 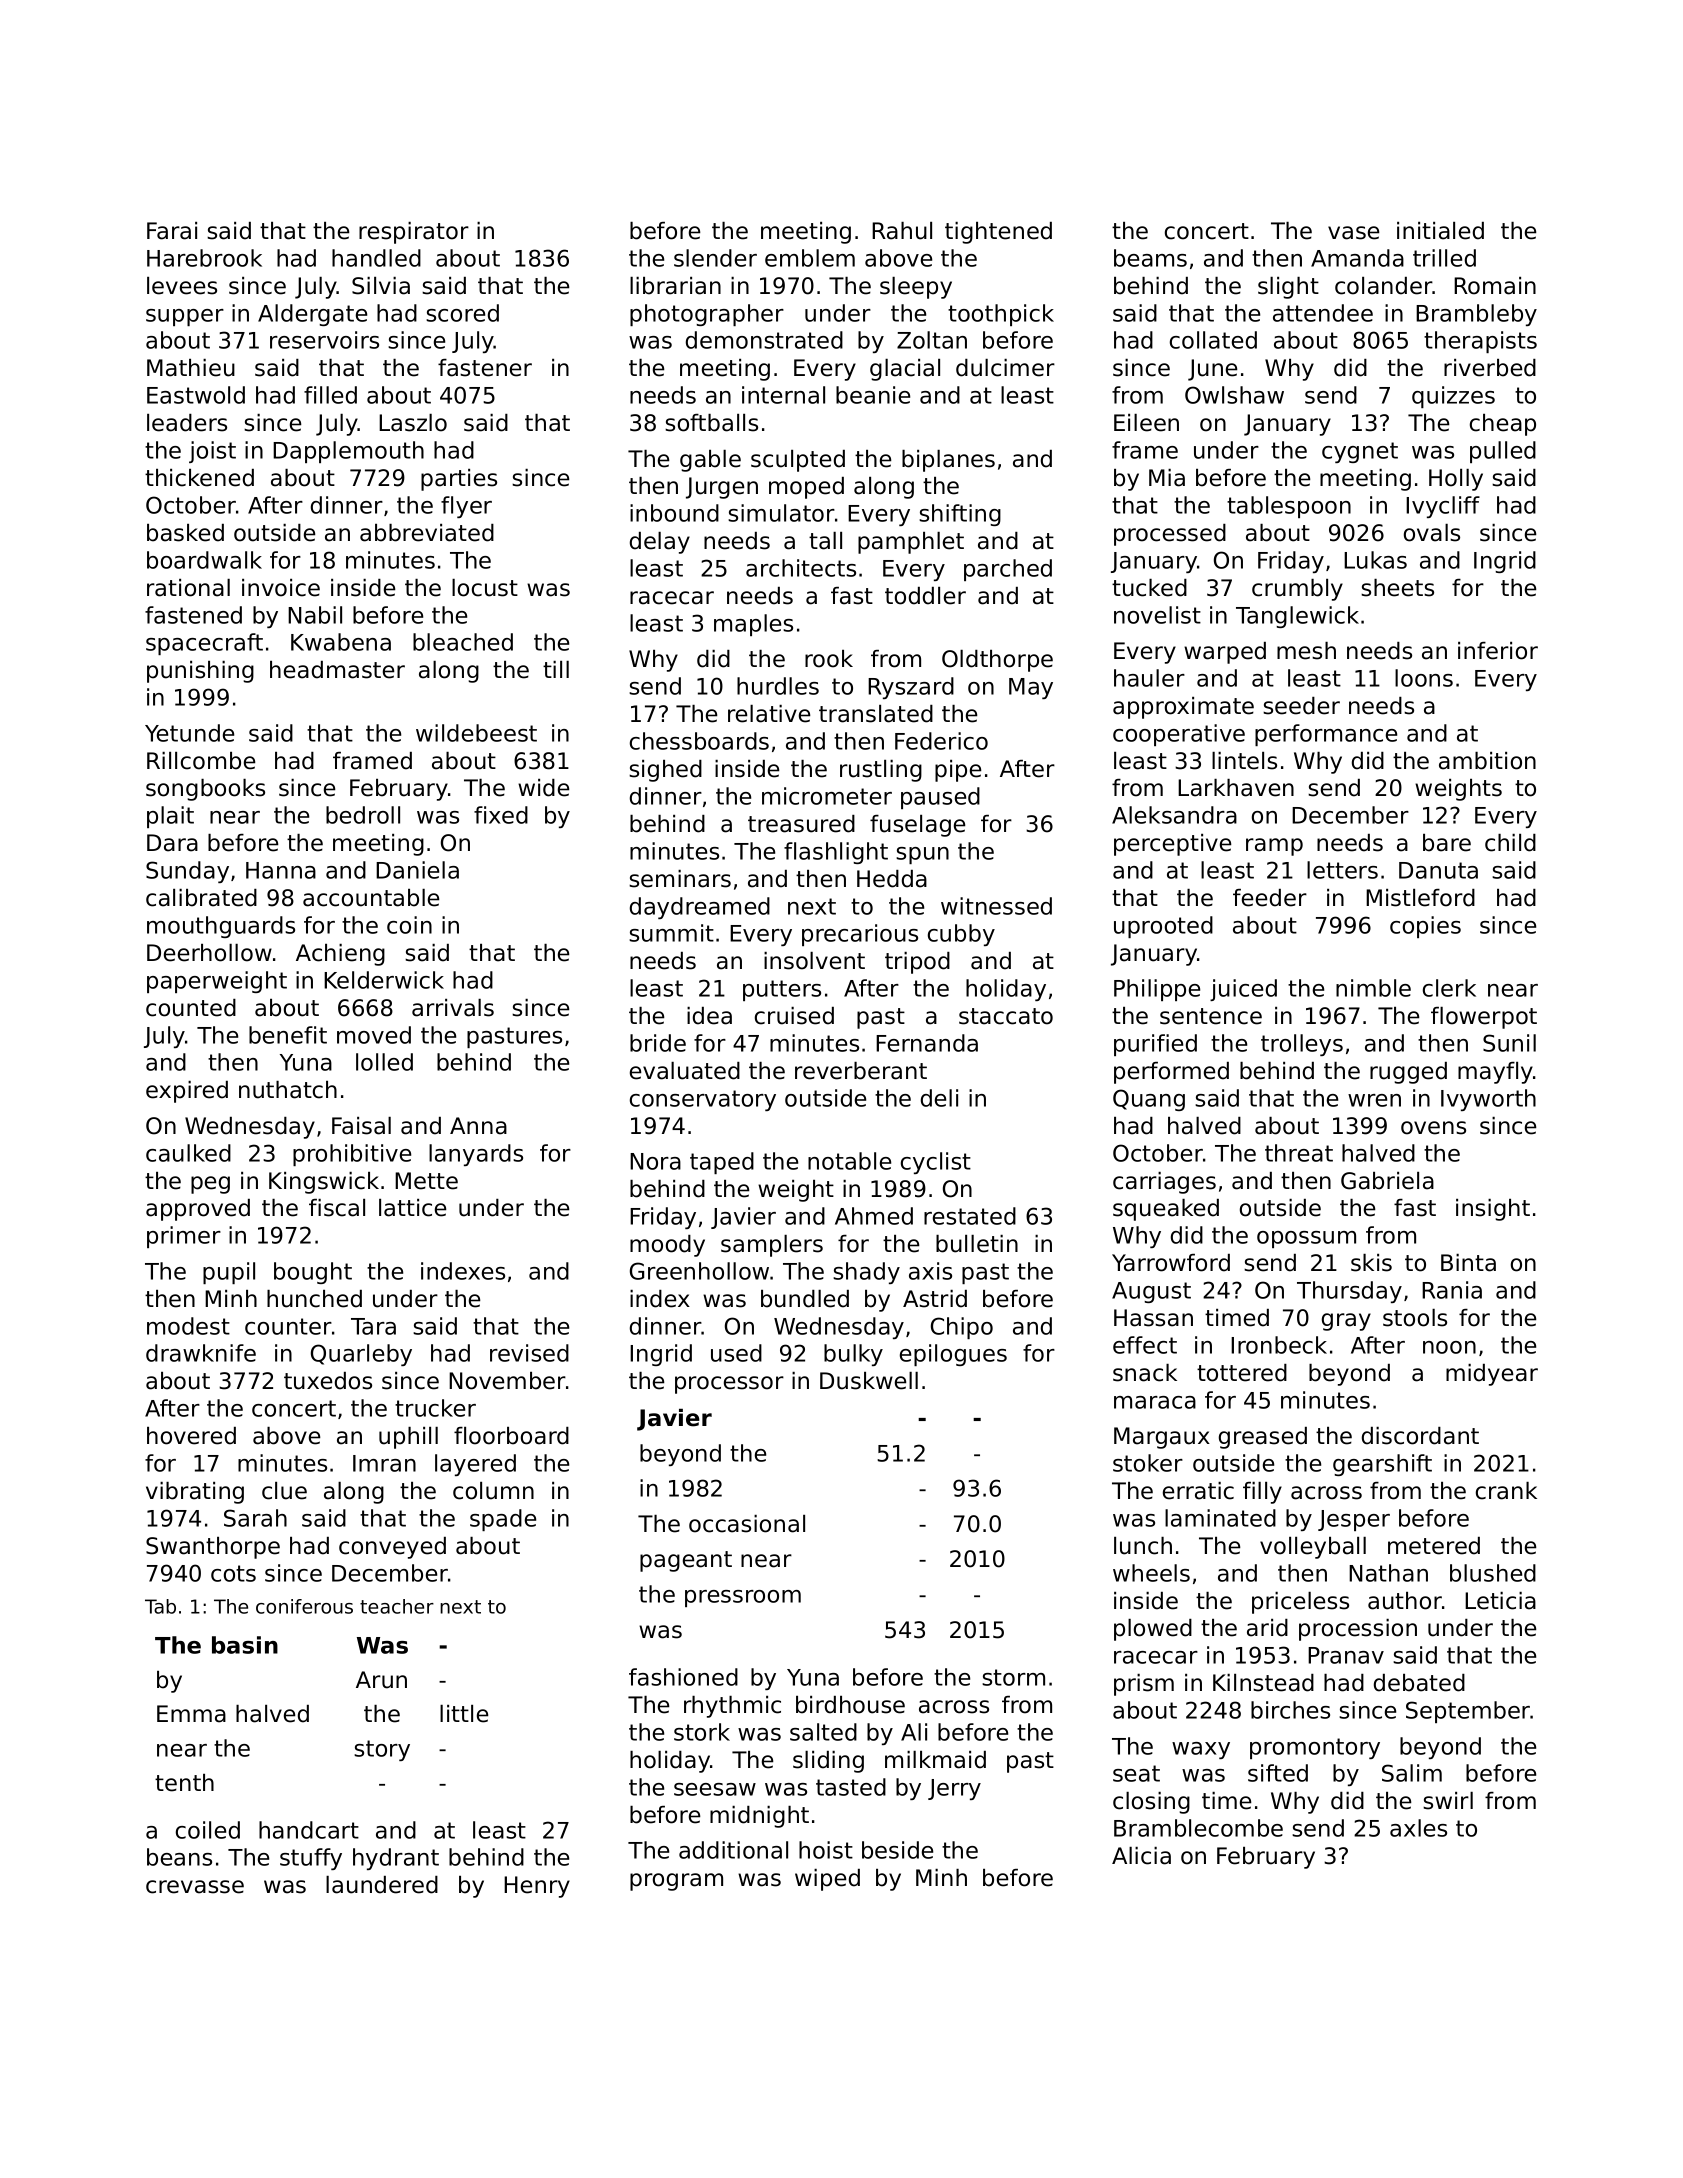 What do you see at coordinates (732, 1707) in the screenshot?
I see `rhythmic` at bounding box center [732, 1707].
